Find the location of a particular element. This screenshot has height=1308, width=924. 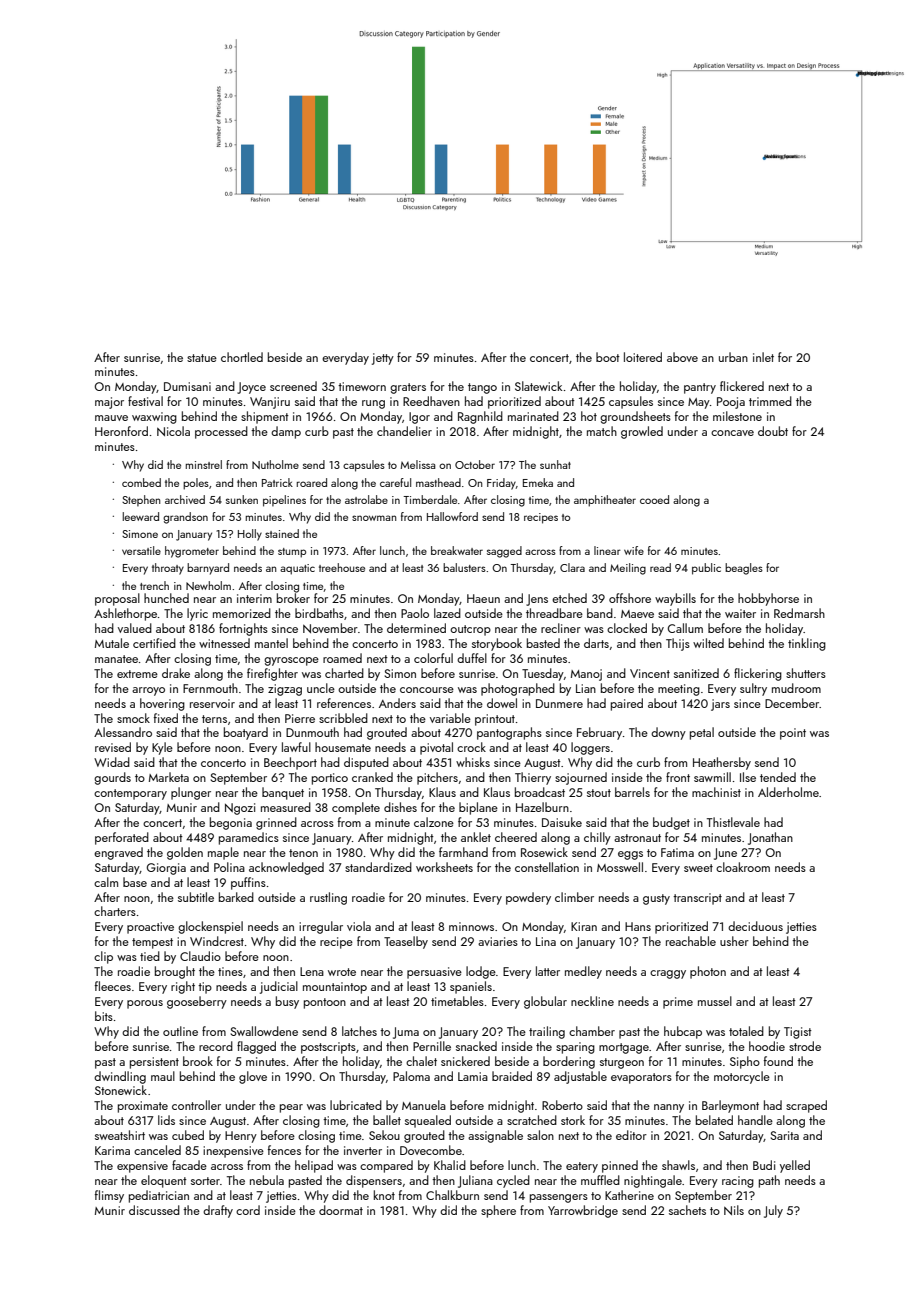

Heathersby is located at coordinates (722, 763).
